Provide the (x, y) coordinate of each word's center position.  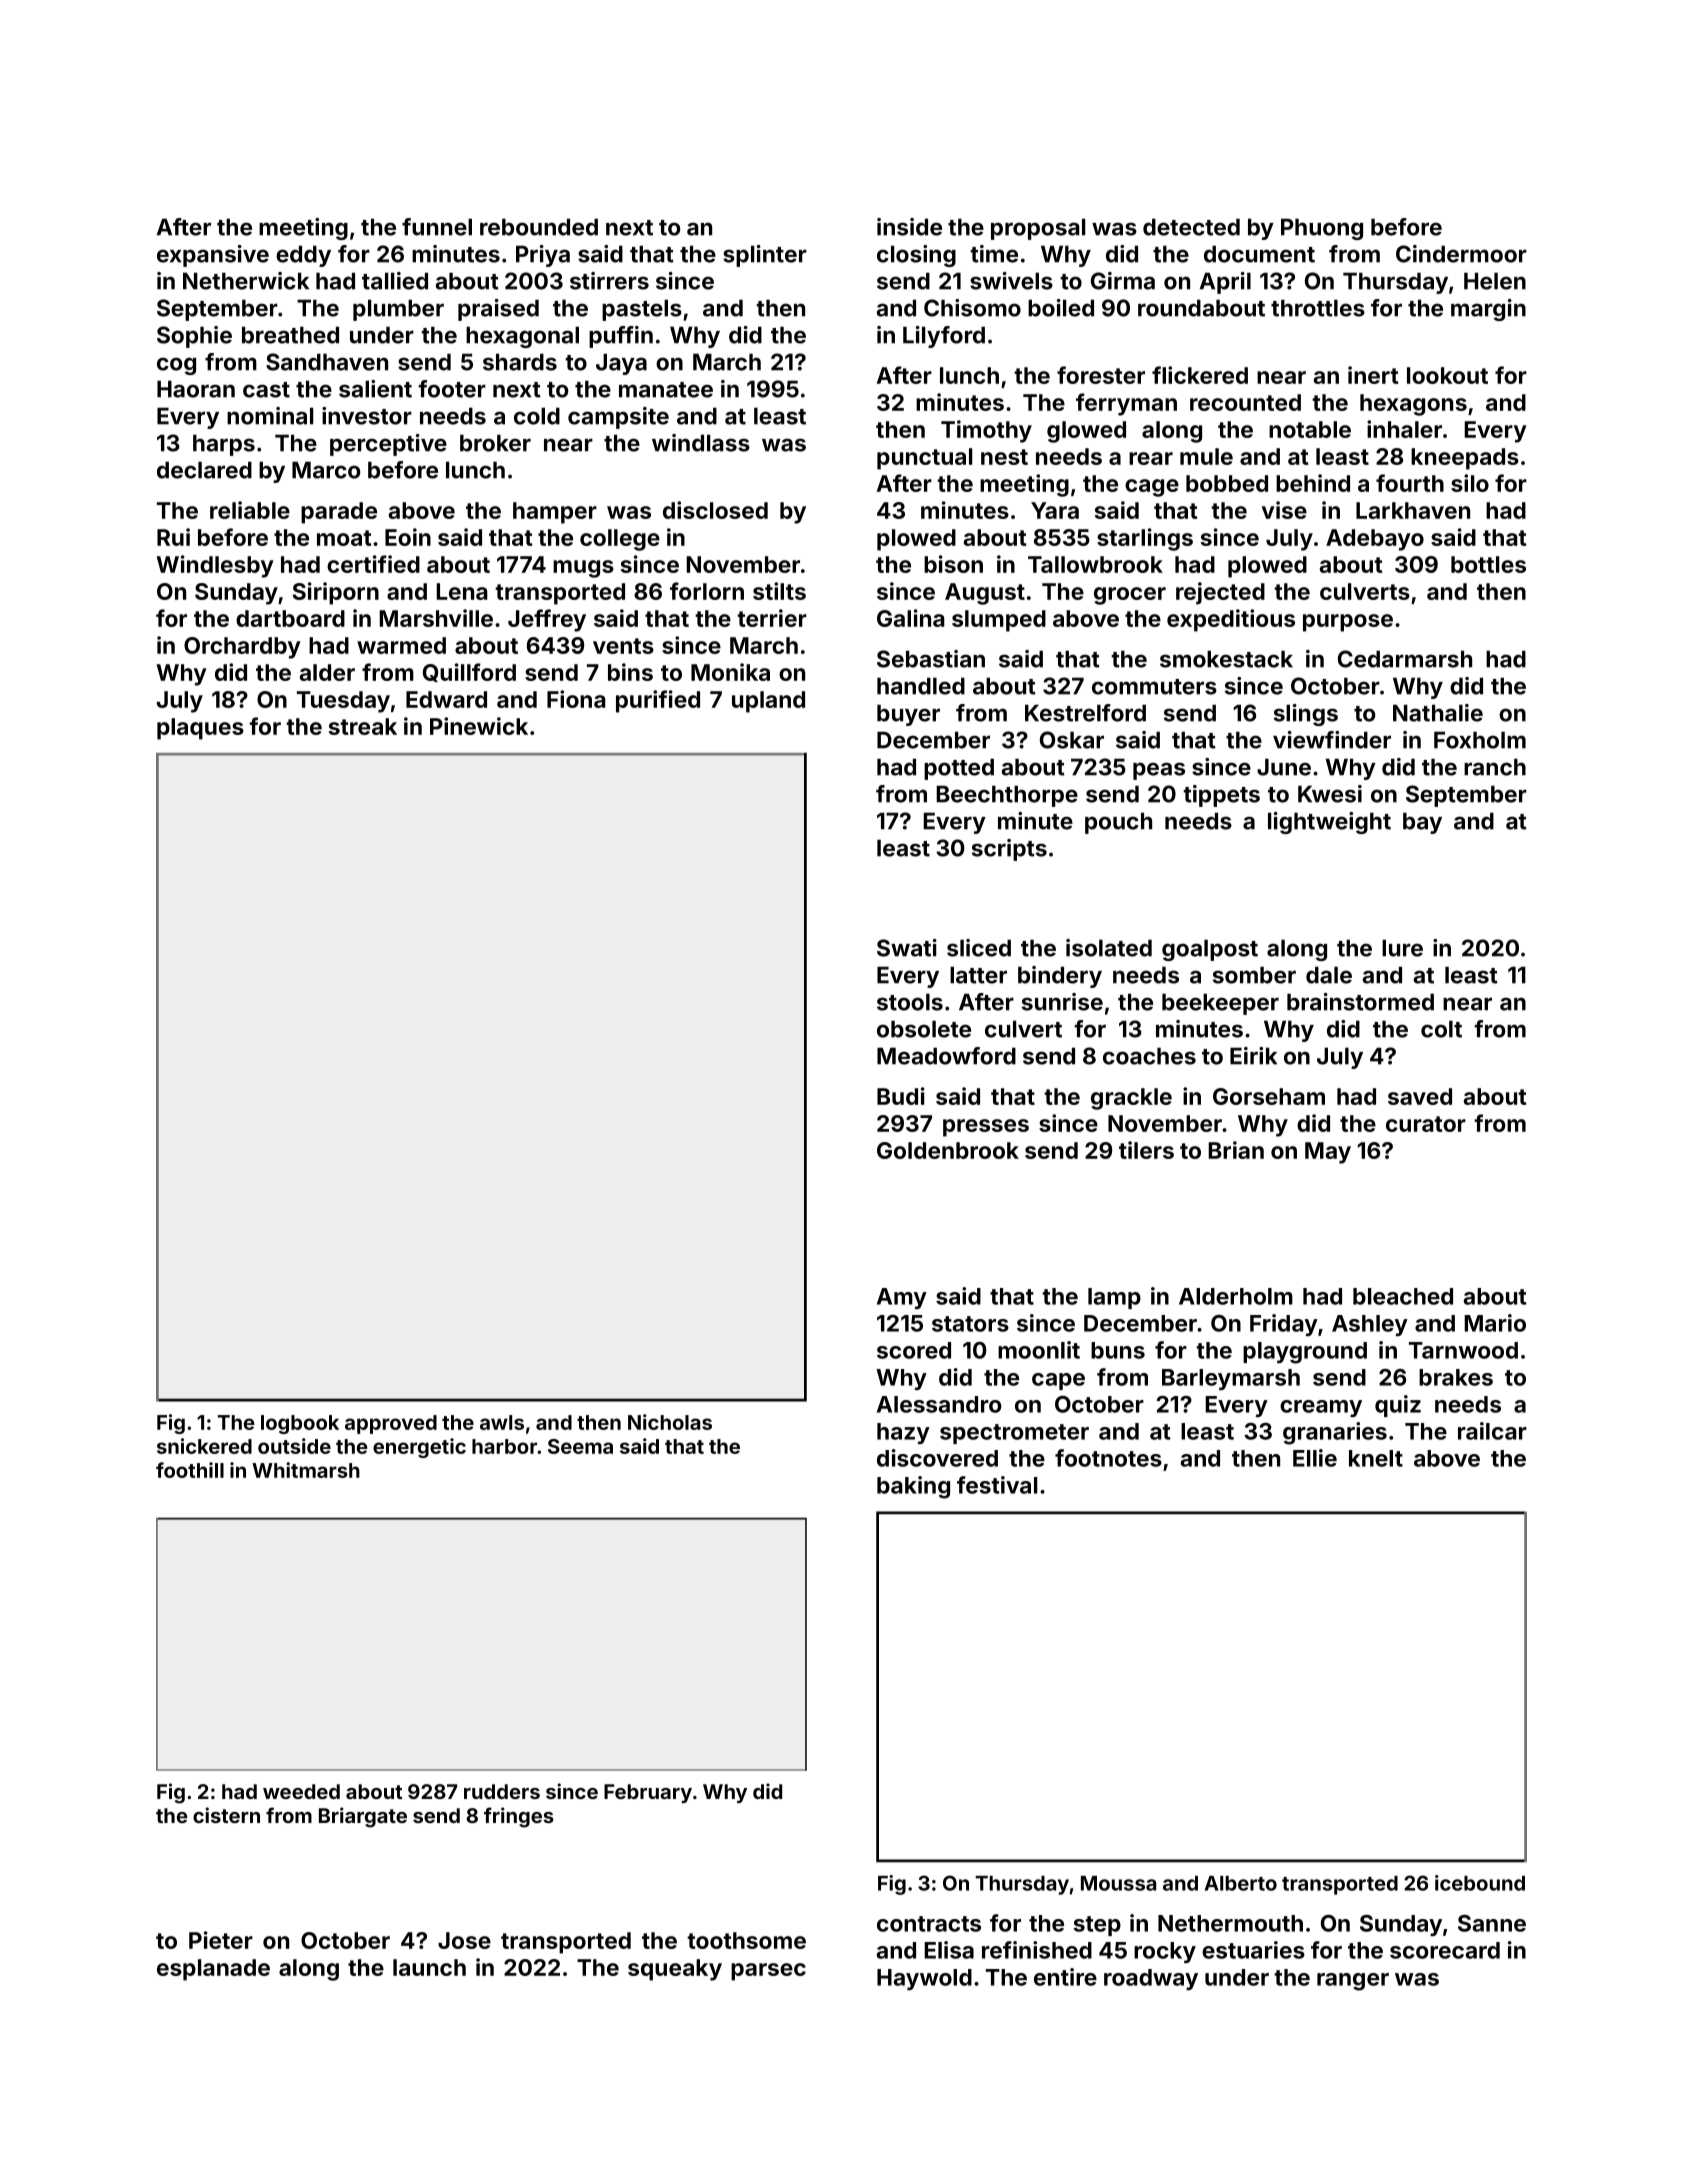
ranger (1353, 1982)
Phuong (1322, 229)
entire (1065, 1977)
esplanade (213, 1970)
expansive (213, 256)
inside (909, 227)
